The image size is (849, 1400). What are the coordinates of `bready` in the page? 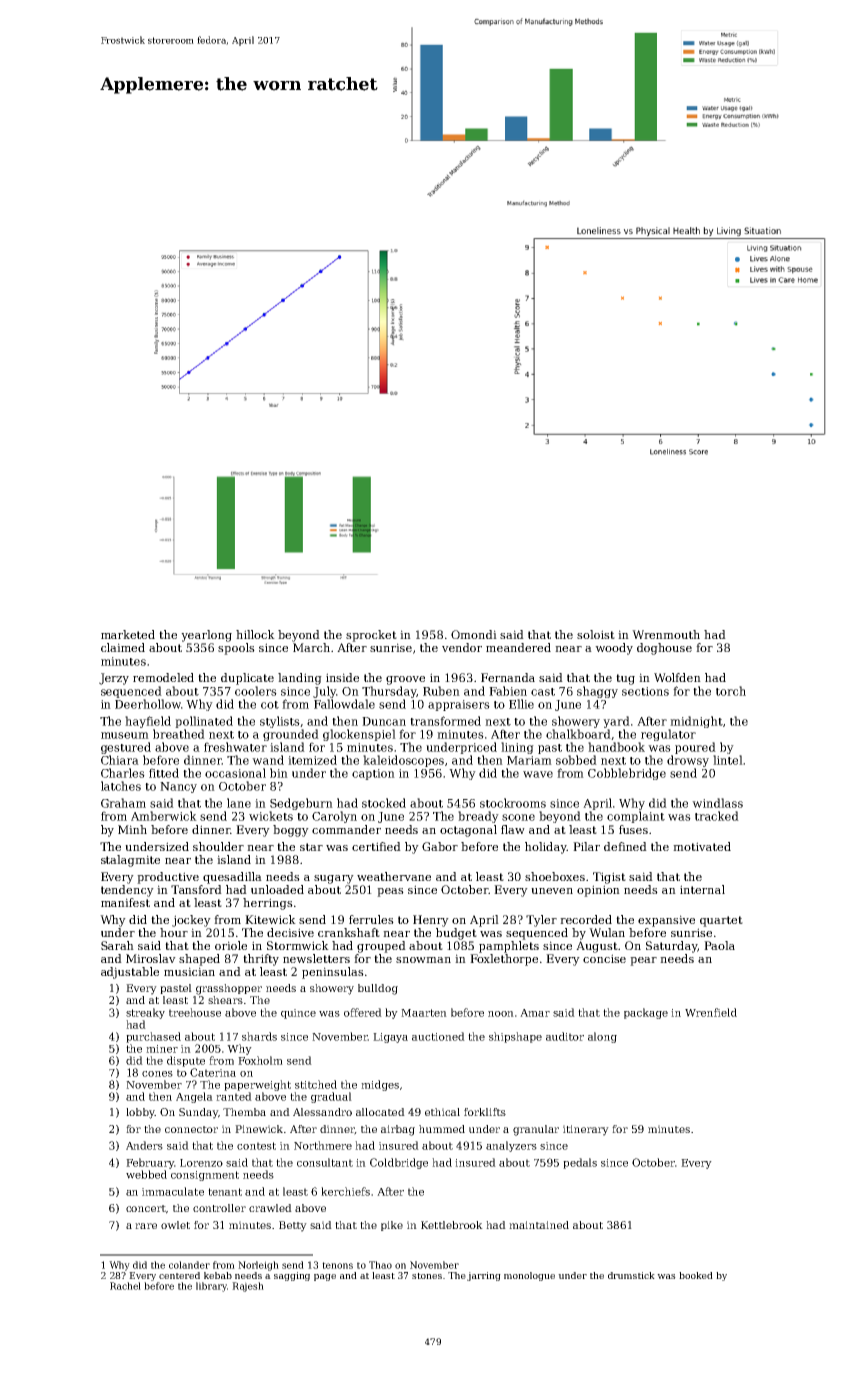 It's located at (478, 817).
